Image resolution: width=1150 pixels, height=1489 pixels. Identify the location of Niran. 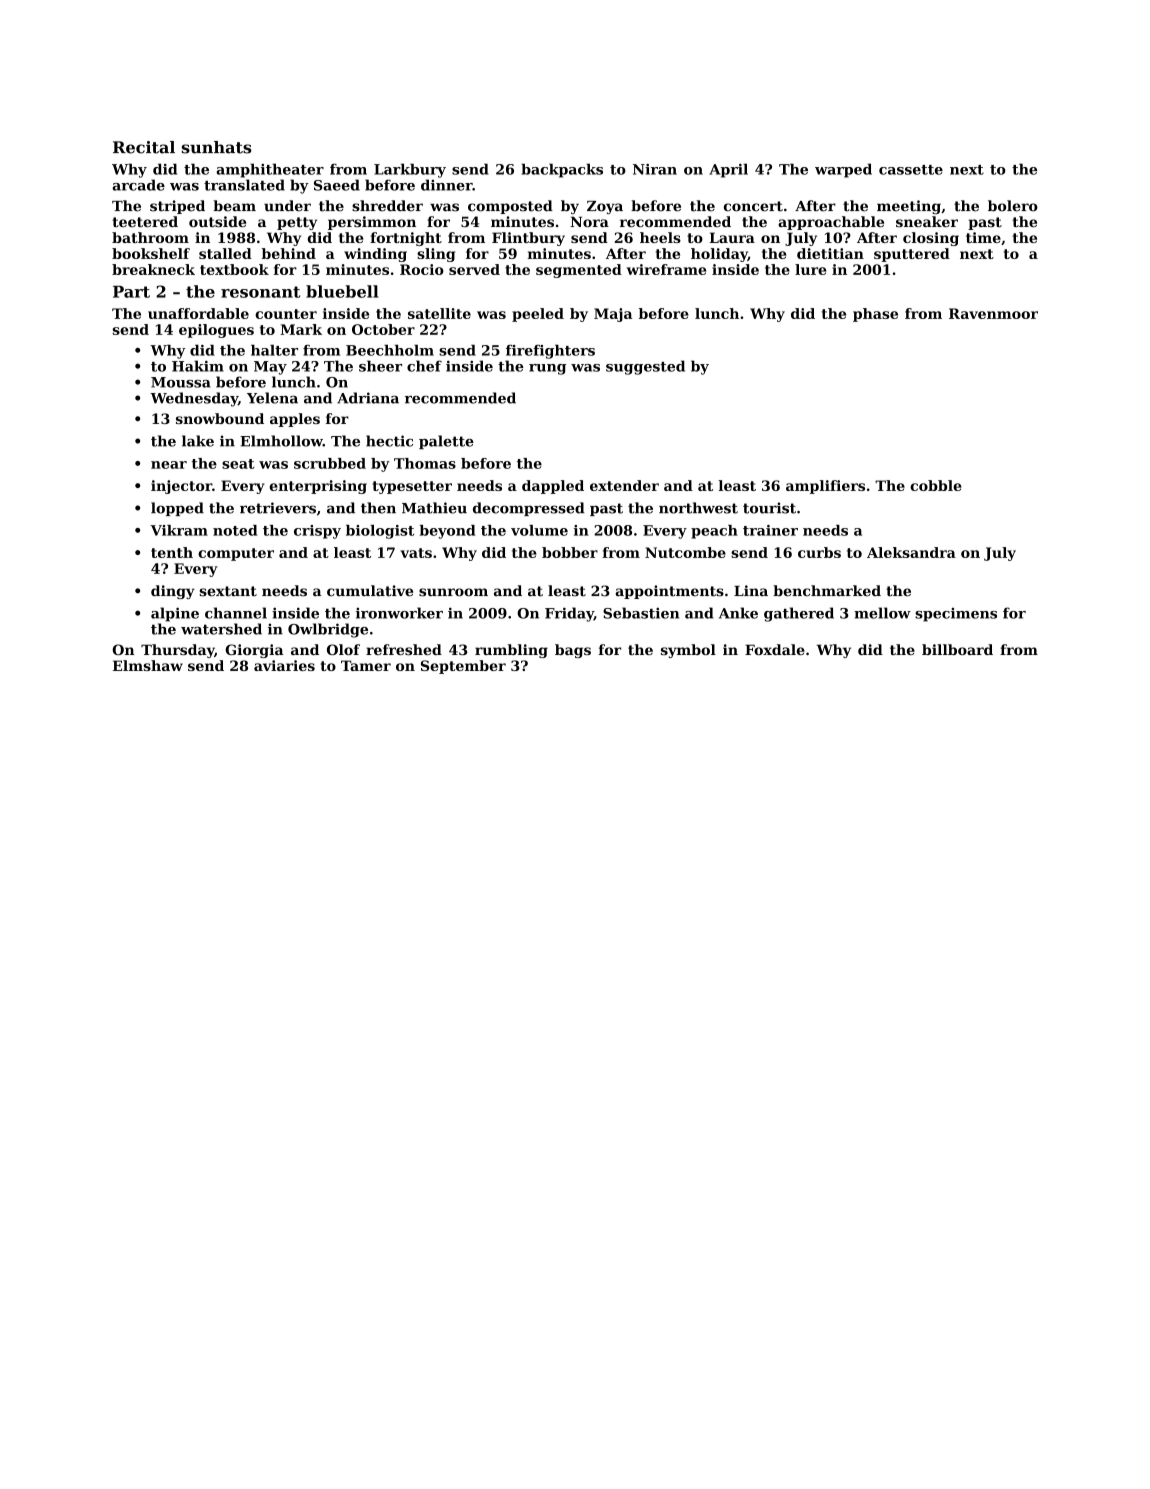
(655, 169).
